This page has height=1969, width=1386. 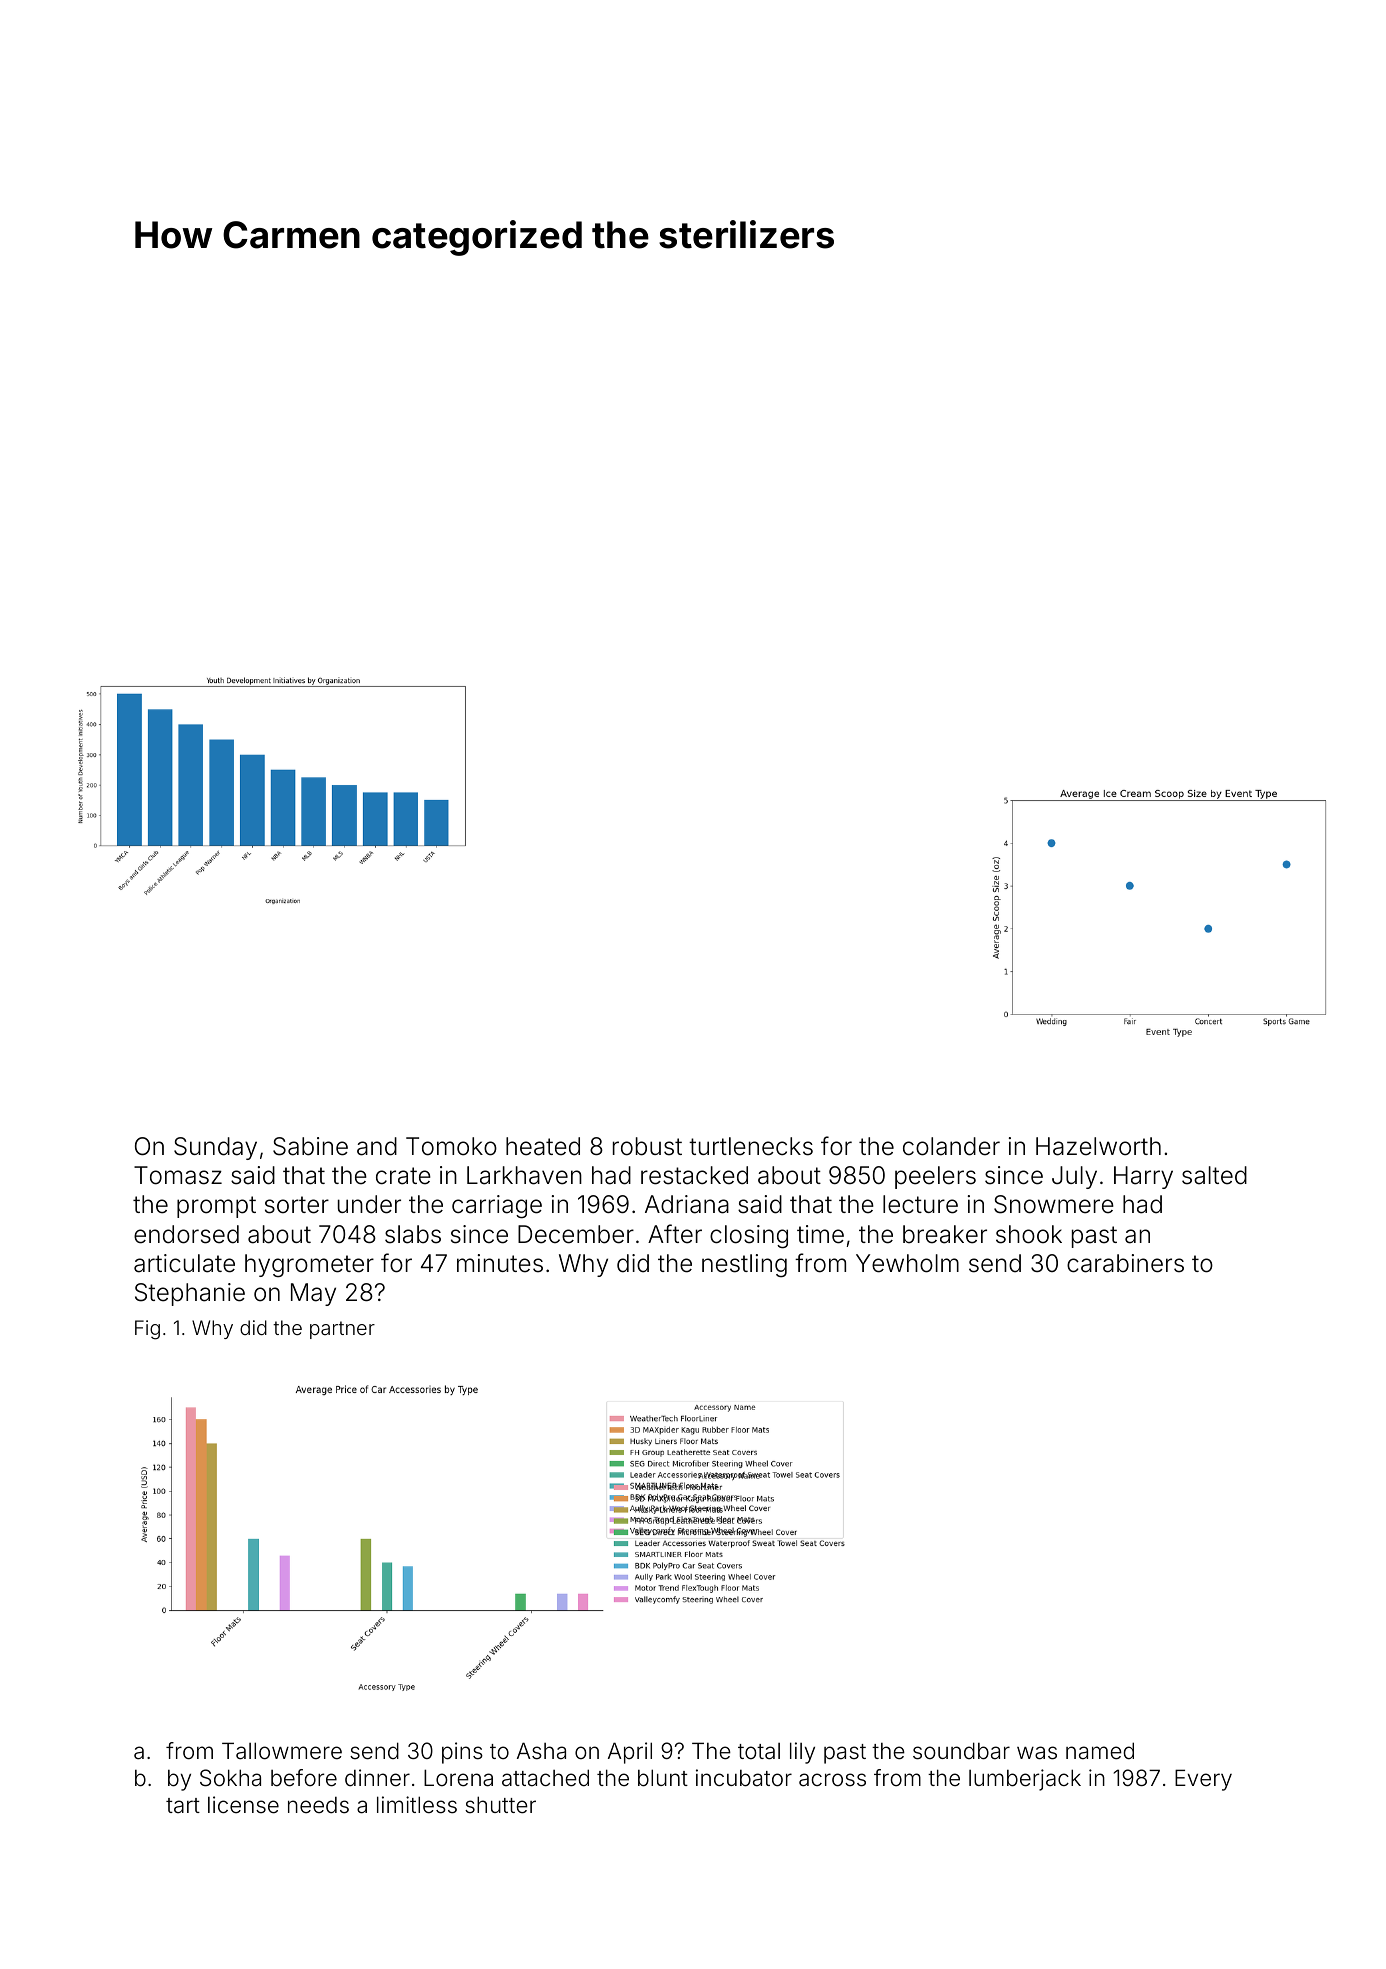 I want to click on across, so click(x=832, y=1780).
